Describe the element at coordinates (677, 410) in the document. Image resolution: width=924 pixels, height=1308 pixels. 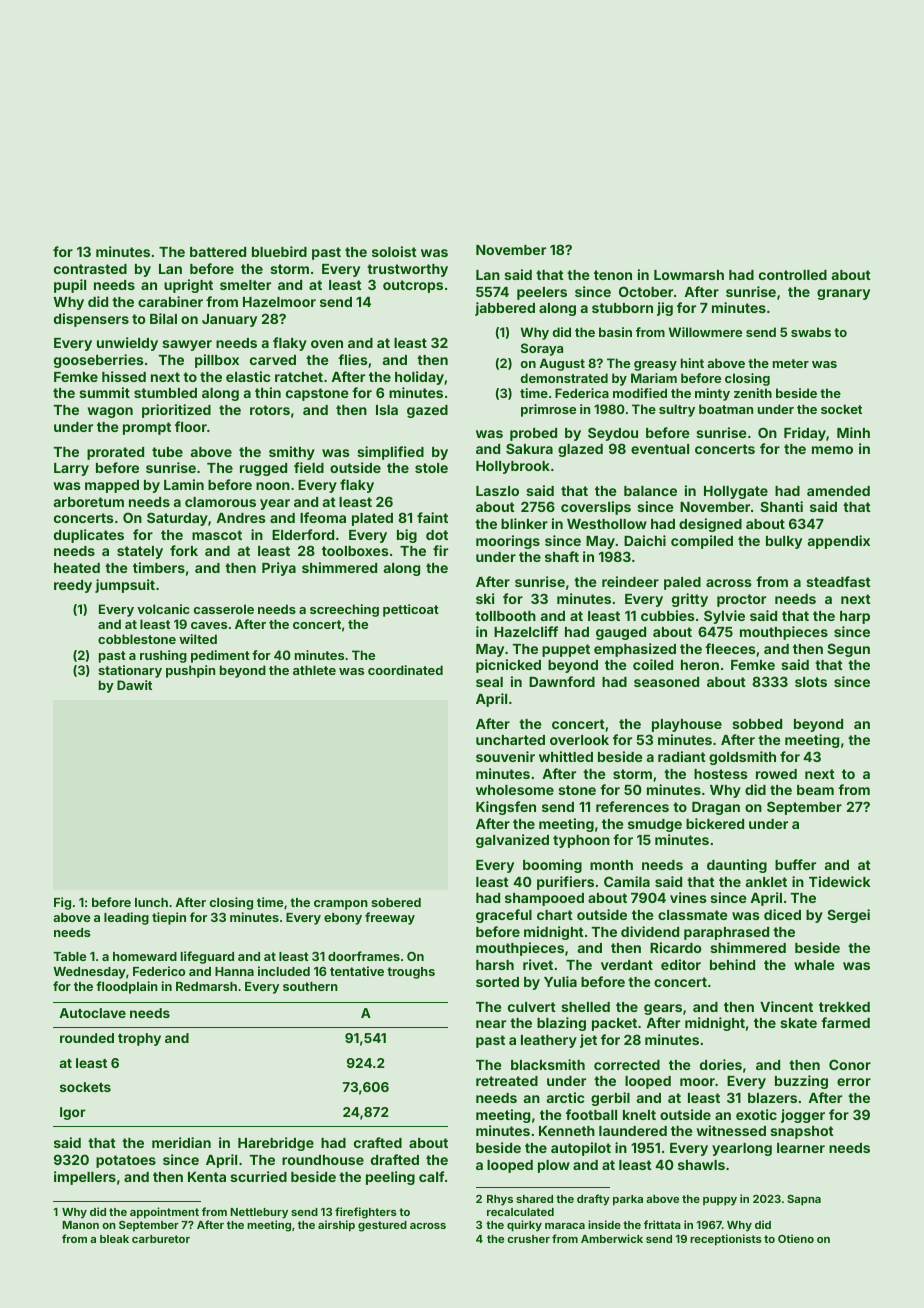
I see `sultry` at that location.
